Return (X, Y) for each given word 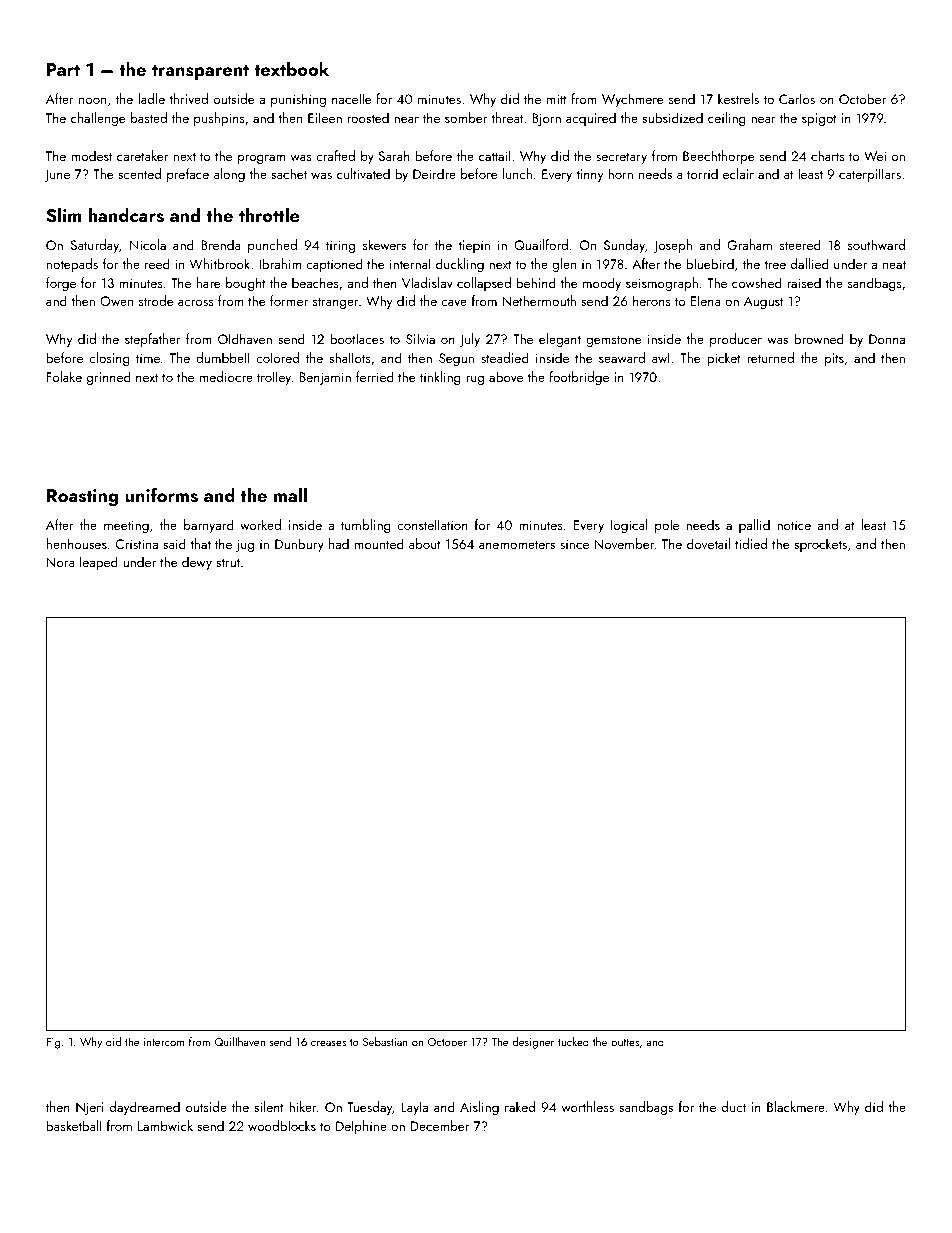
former (289, 300)
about (425, 543)
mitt (557, 99)
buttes (625, 1041)
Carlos (797, 98)
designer (533, 1043)
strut (228, 562)
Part (63, 69)
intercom (164, 1042)
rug (475, 380)
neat (894, 264)
